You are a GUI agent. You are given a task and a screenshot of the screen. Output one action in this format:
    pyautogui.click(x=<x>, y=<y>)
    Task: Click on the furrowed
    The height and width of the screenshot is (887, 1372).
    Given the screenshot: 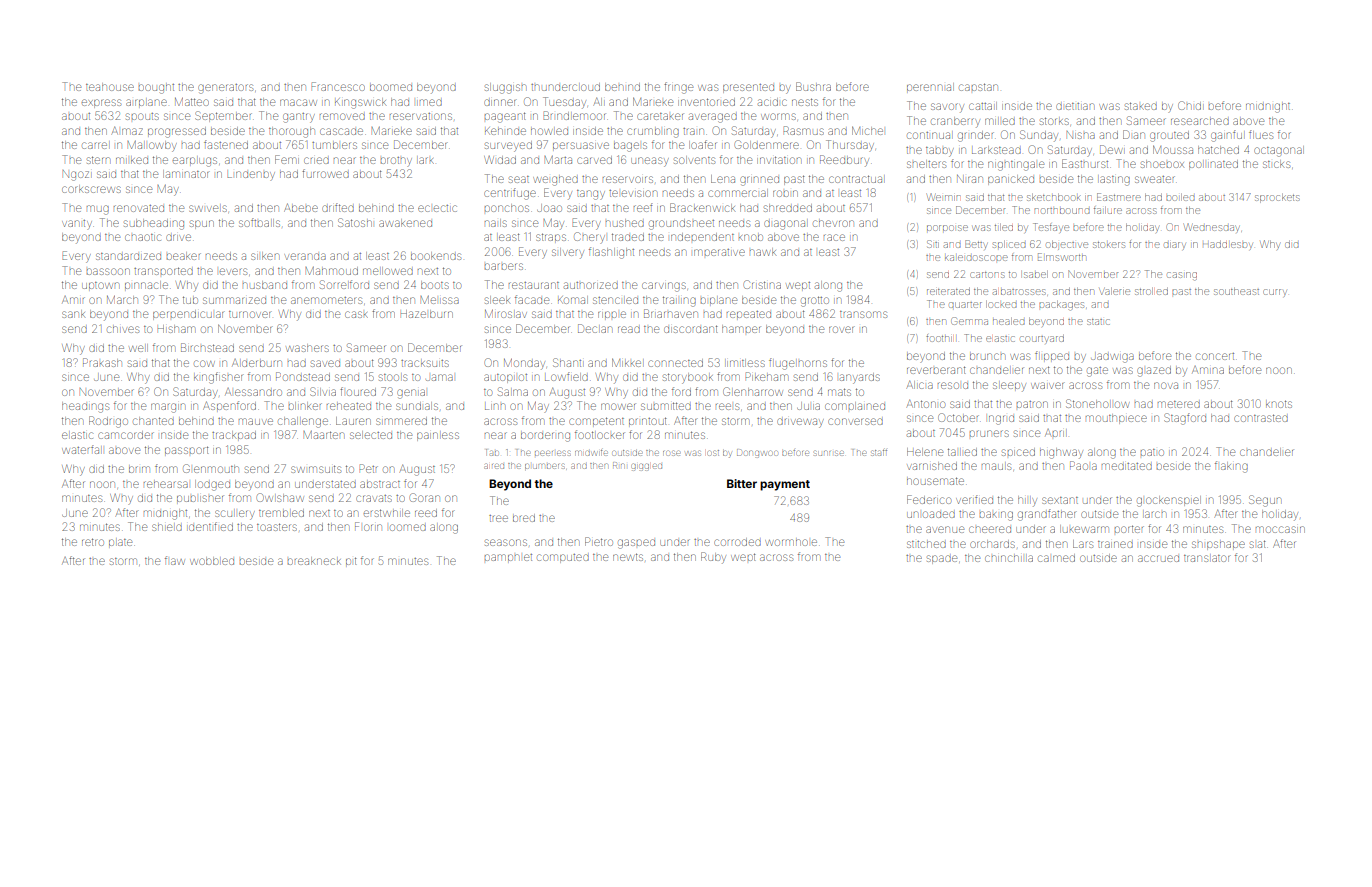 What is the action you would take?
    pyautogui.click(x=325, y=173)
